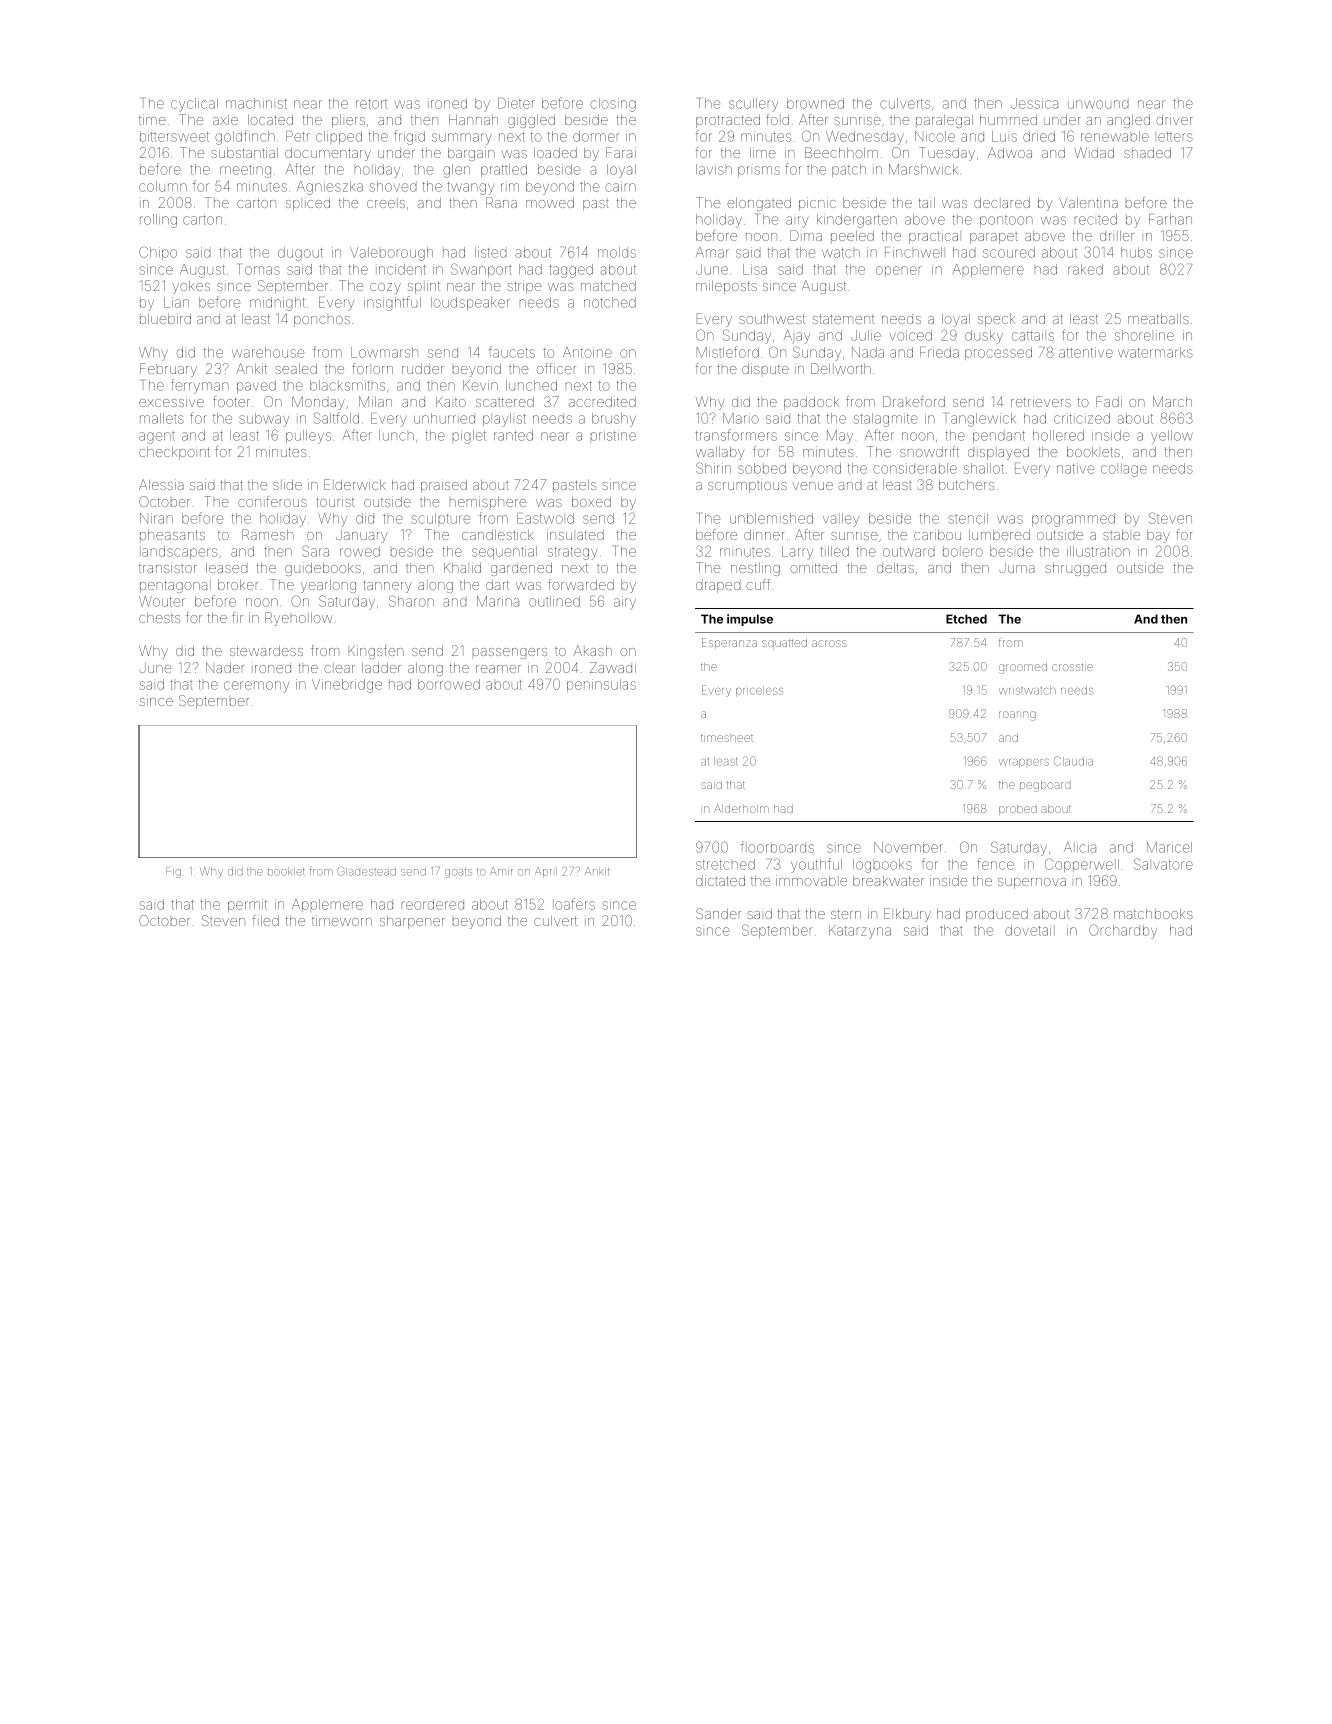 This screenshot has width=1332, height=1724. What do you see at coordinates (173, 872) in the screenshot?
I see `Fig` at bounding box center [173, 872].
